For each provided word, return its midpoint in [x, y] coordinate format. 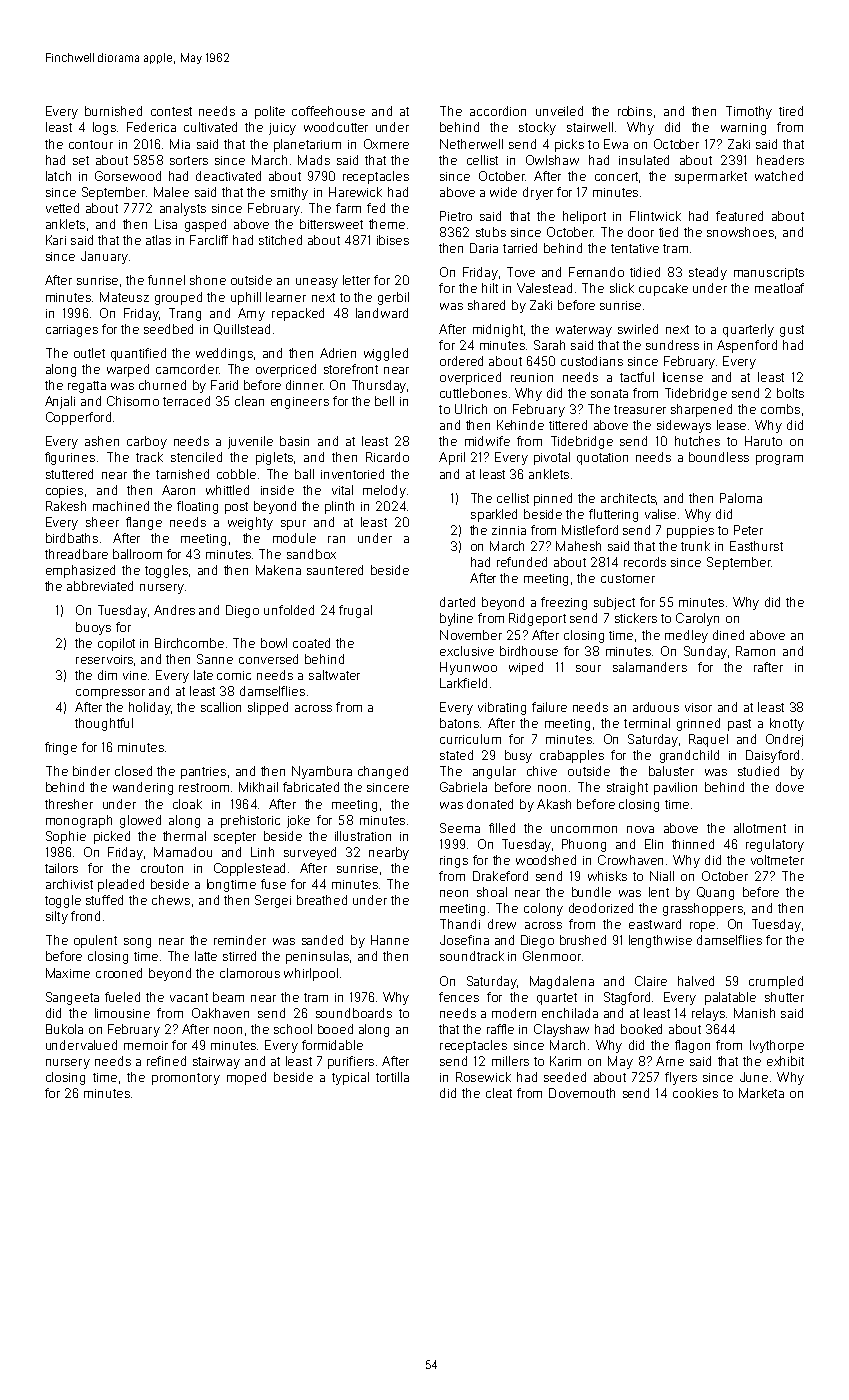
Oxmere [386, 144]
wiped [526, 668]
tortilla [392, 1077]
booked [641, 1029]
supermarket [711, 177]
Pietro [456, 216]
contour [91, 144]
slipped [268, 708]
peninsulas [317, 957]
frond [85, 916]
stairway [216, 1063]
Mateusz [124, 297]
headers [780, 160]
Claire [651, 981]
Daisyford [772, 756]
